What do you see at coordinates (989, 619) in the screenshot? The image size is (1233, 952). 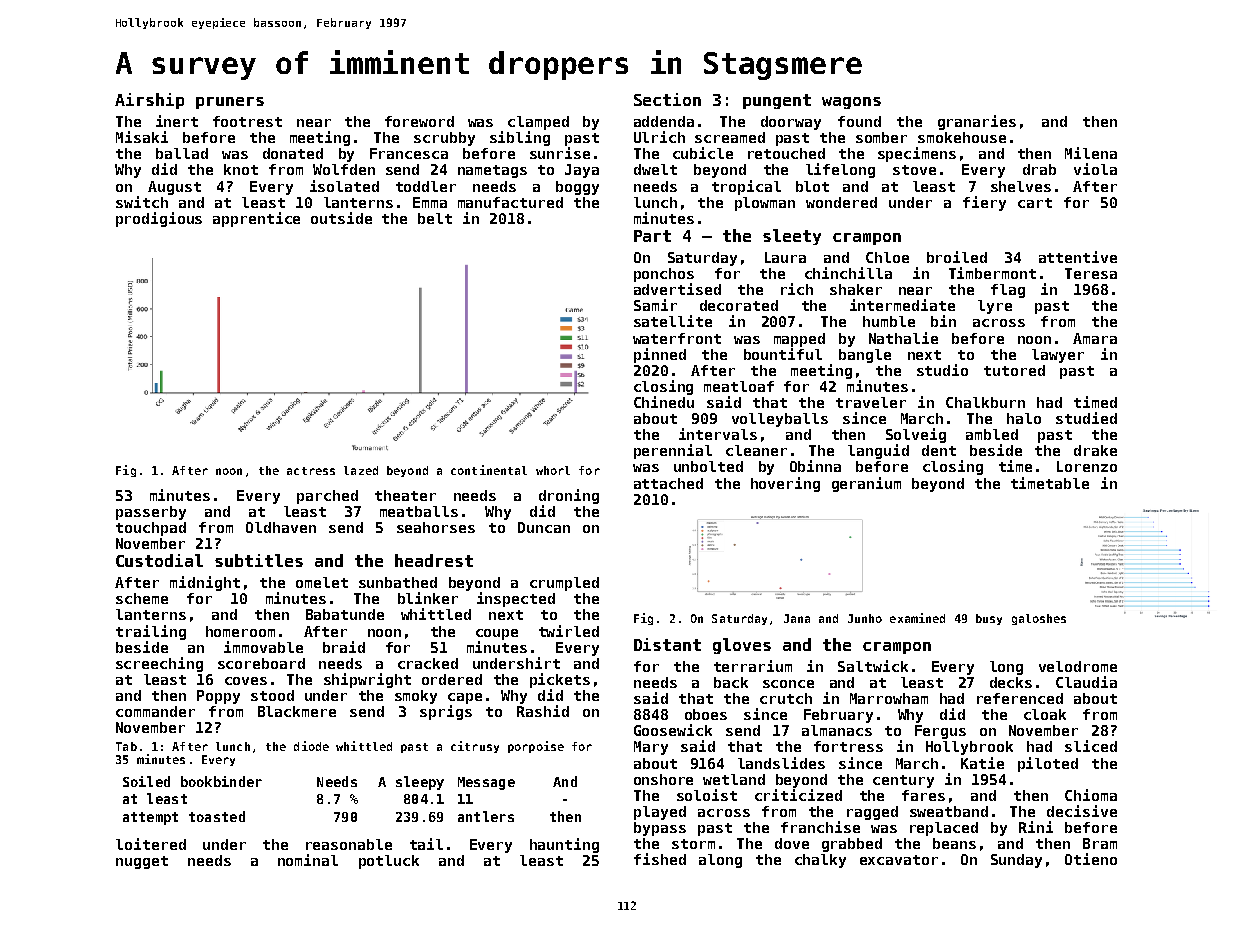 I see `busy` at bounding box center [989, 619].
